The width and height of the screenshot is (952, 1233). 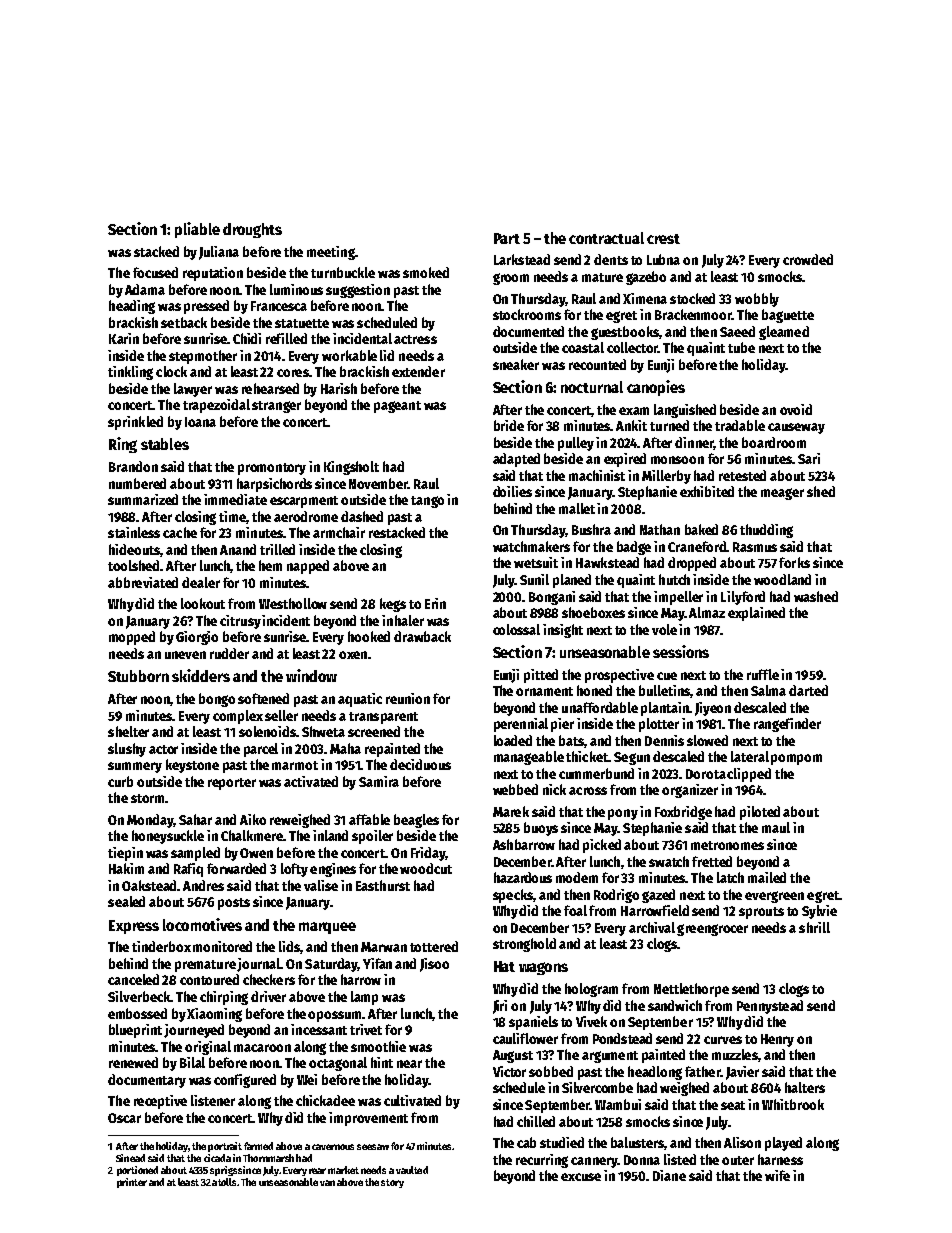 What do you see at coordinates (507, 238) in the screenshot?
I see `Part` at bounding box center [507, 238].
